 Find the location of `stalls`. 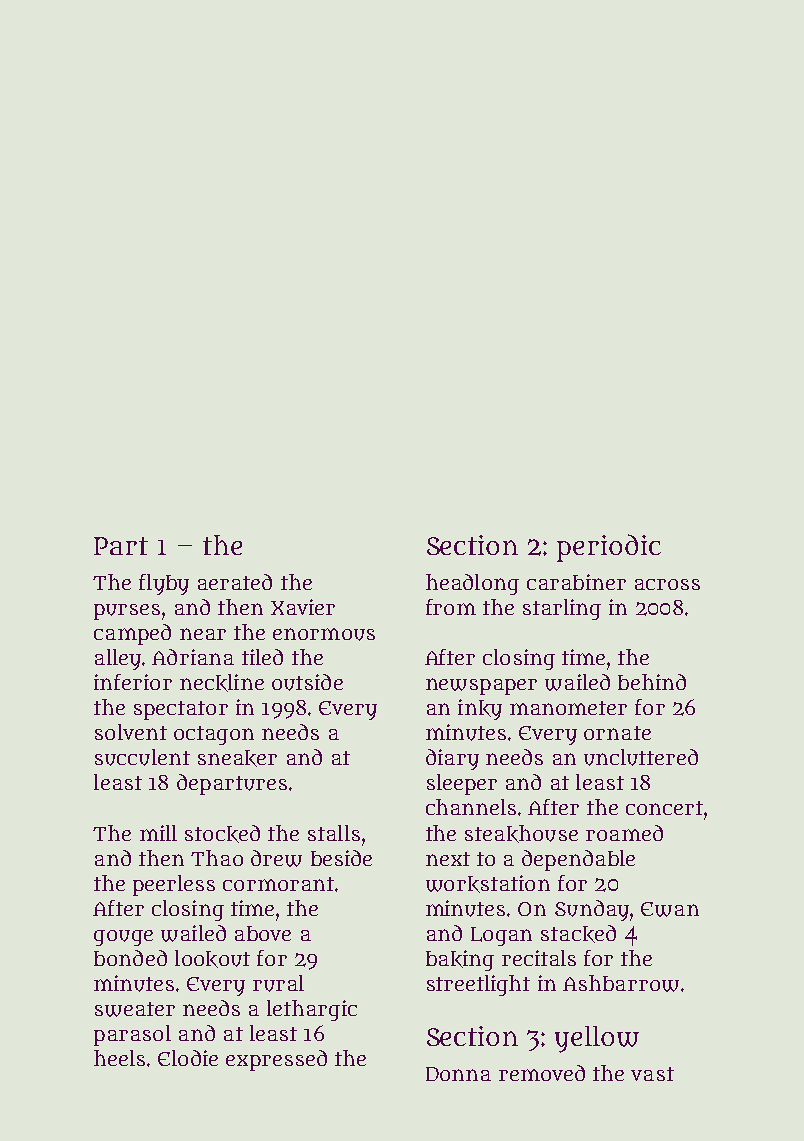

stalls is located at coordinates (334, 833).
